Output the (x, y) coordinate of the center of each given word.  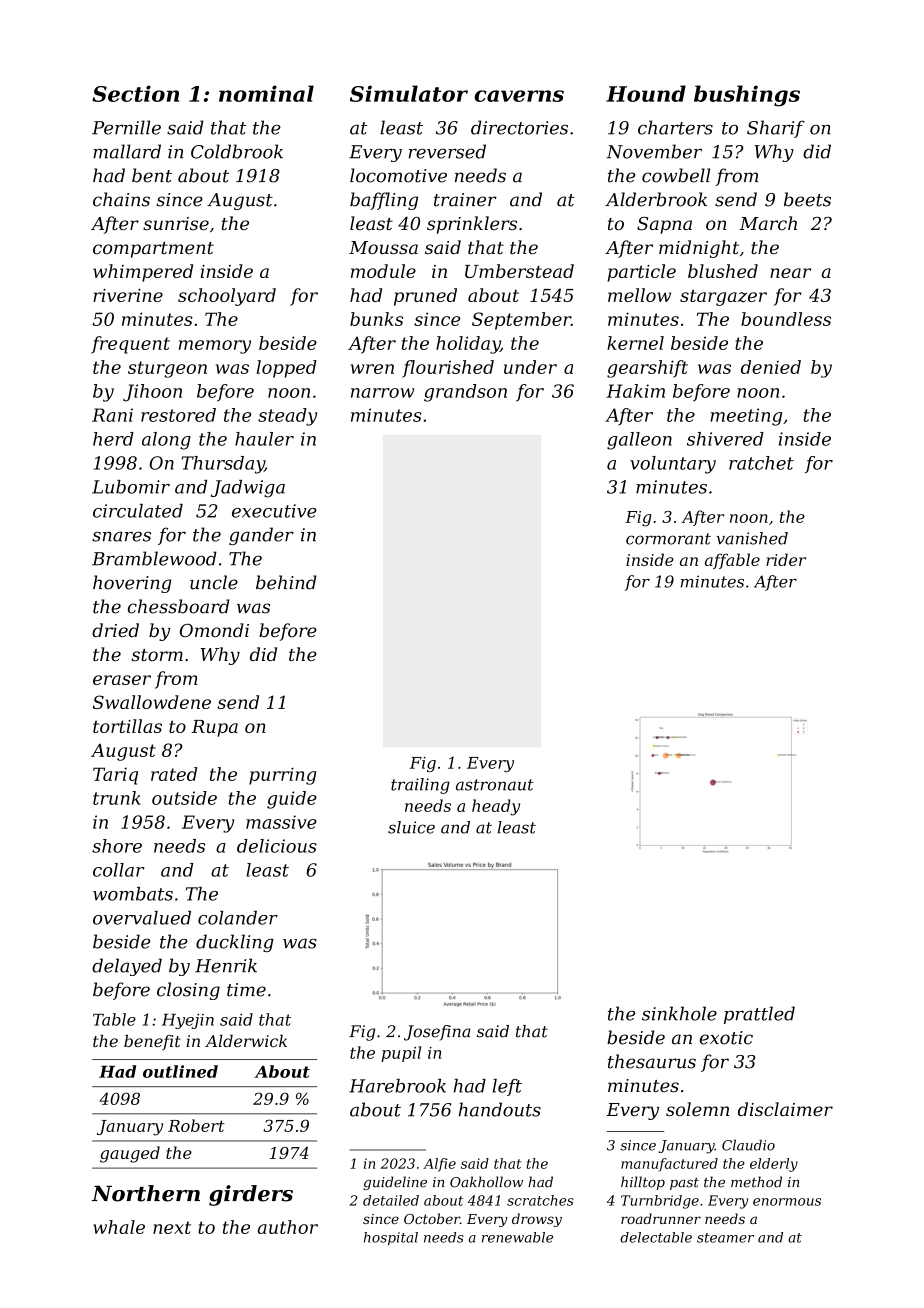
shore (117, 846)
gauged (130, 1154)
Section (135, 93)
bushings (747, 96)
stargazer (723, 297)
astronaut (495, 785)
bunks (376, 319)
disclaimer (785, 1109)
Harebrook (397, 1086)
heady (496, 807)
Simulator (409, 93)
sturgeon (167, 369)
